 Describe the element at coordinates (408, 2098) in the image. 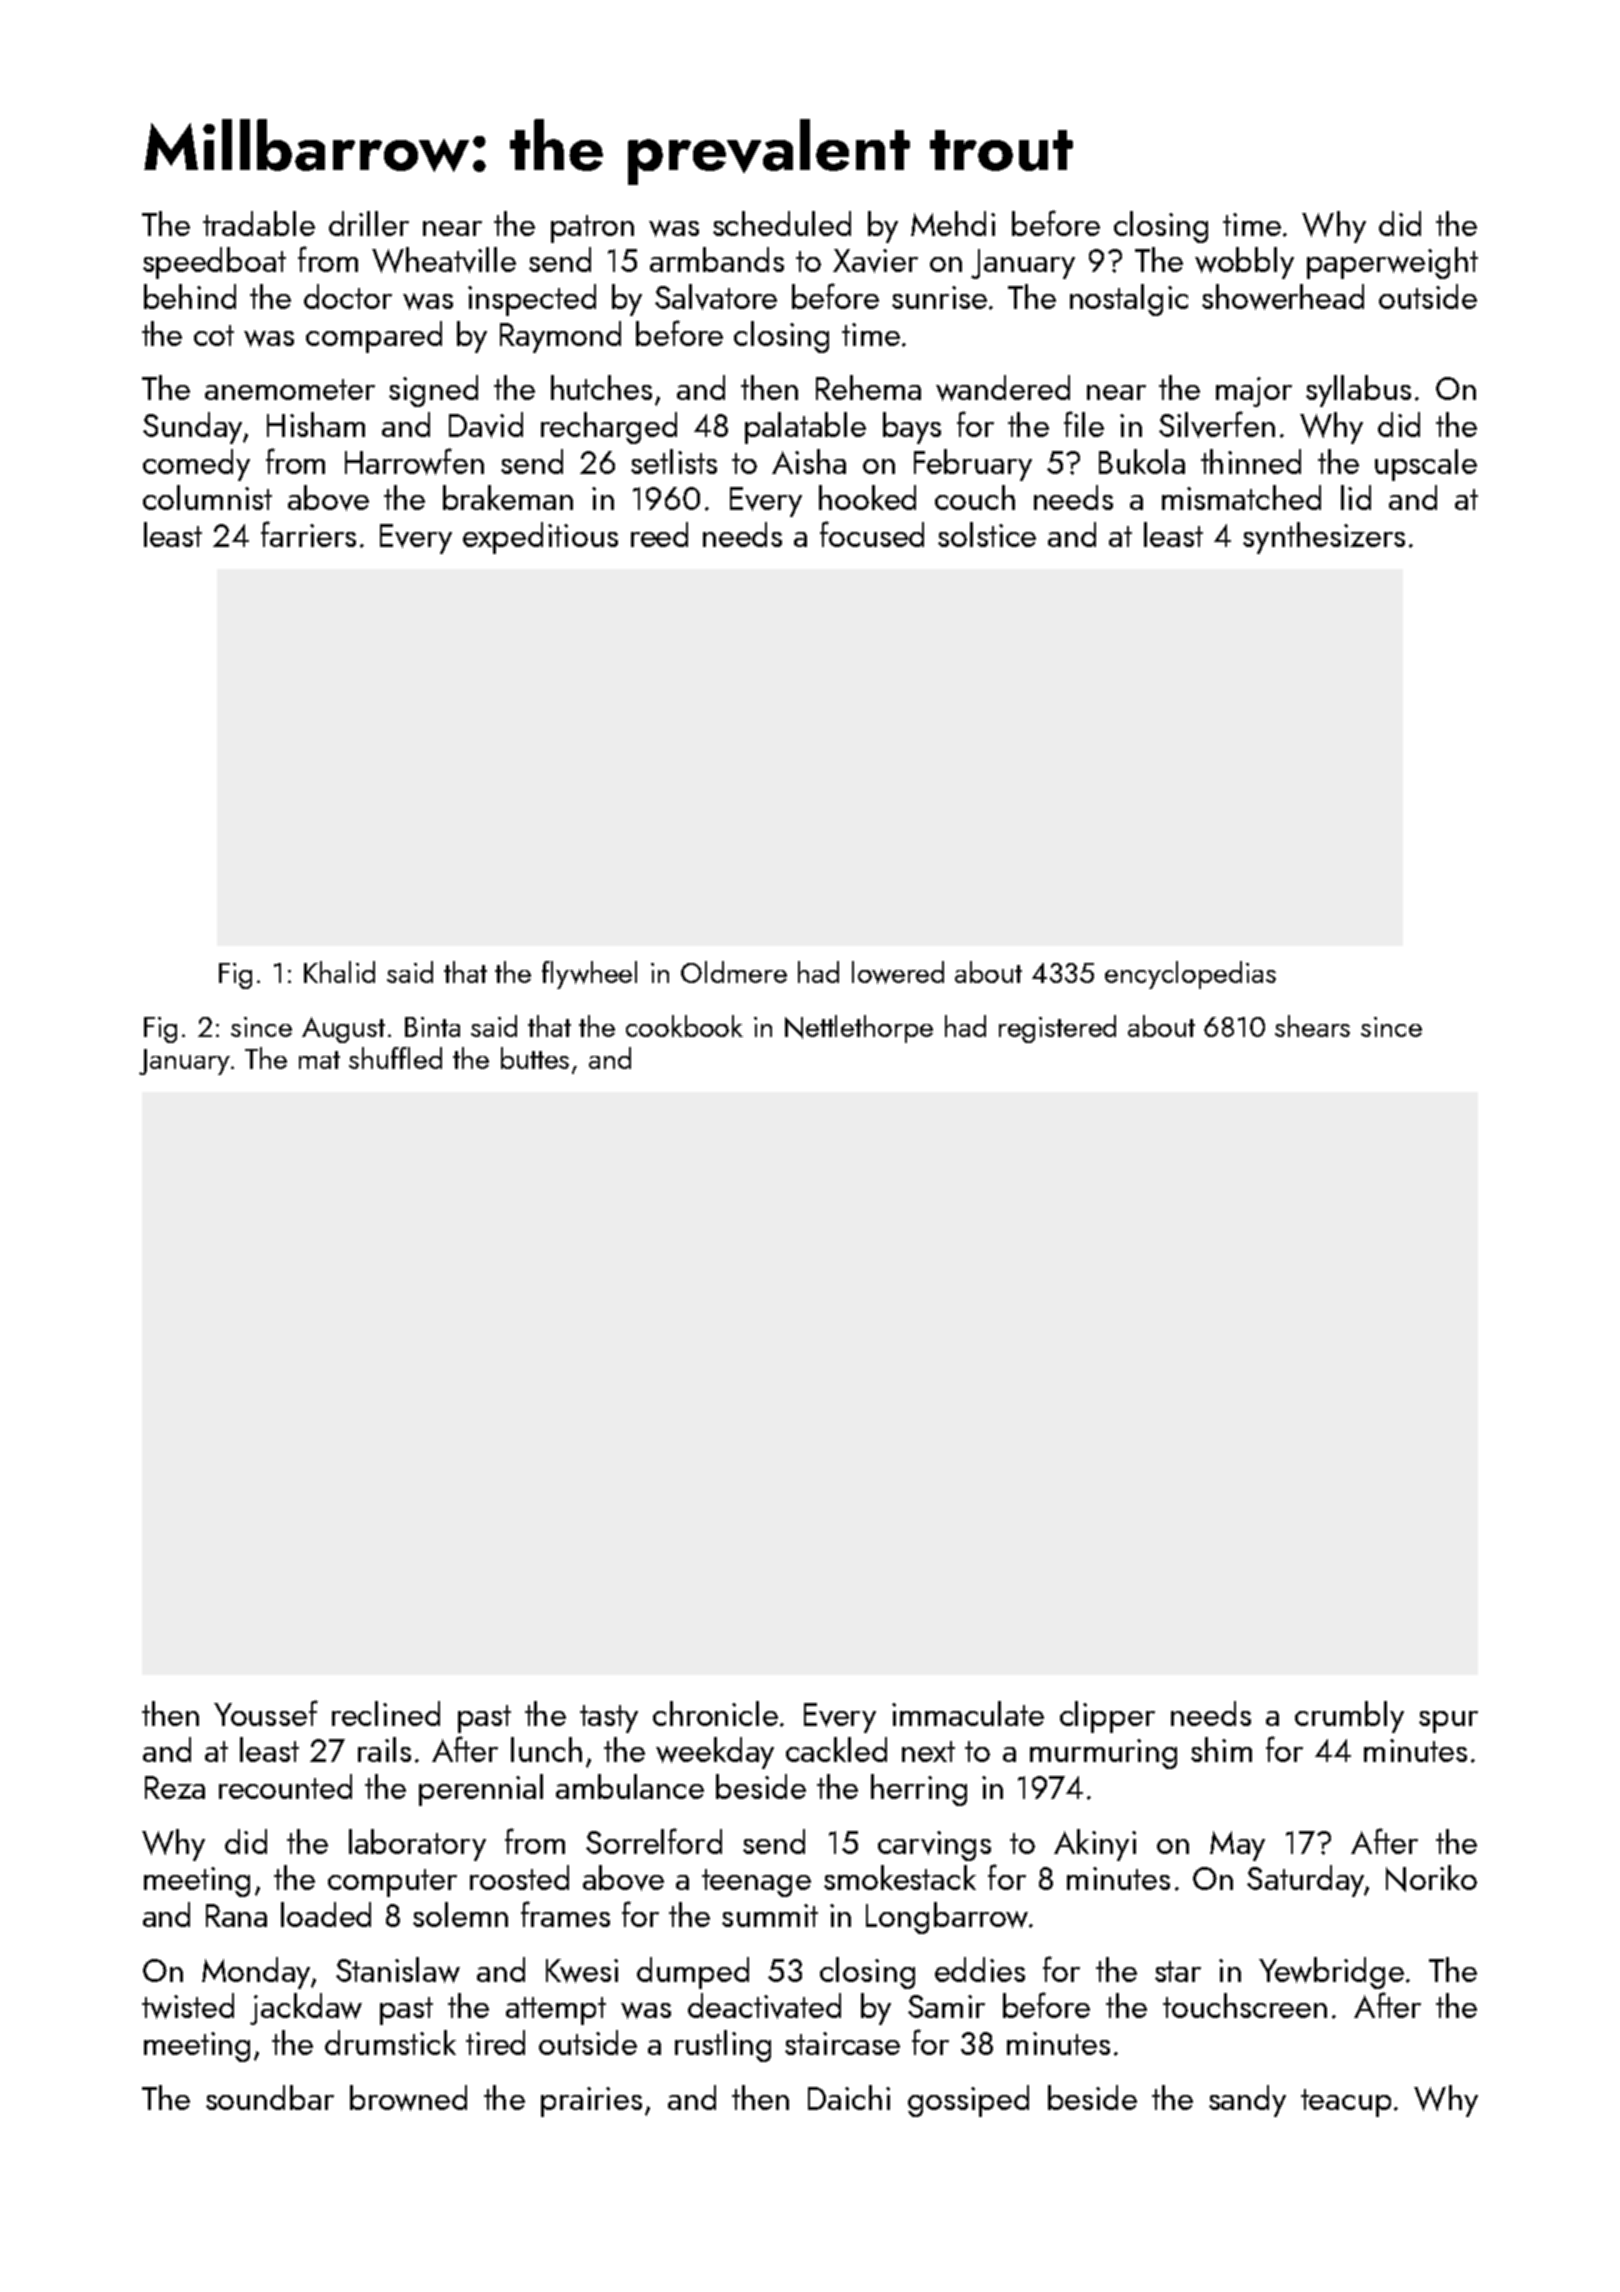

I see `browned` at that location.
